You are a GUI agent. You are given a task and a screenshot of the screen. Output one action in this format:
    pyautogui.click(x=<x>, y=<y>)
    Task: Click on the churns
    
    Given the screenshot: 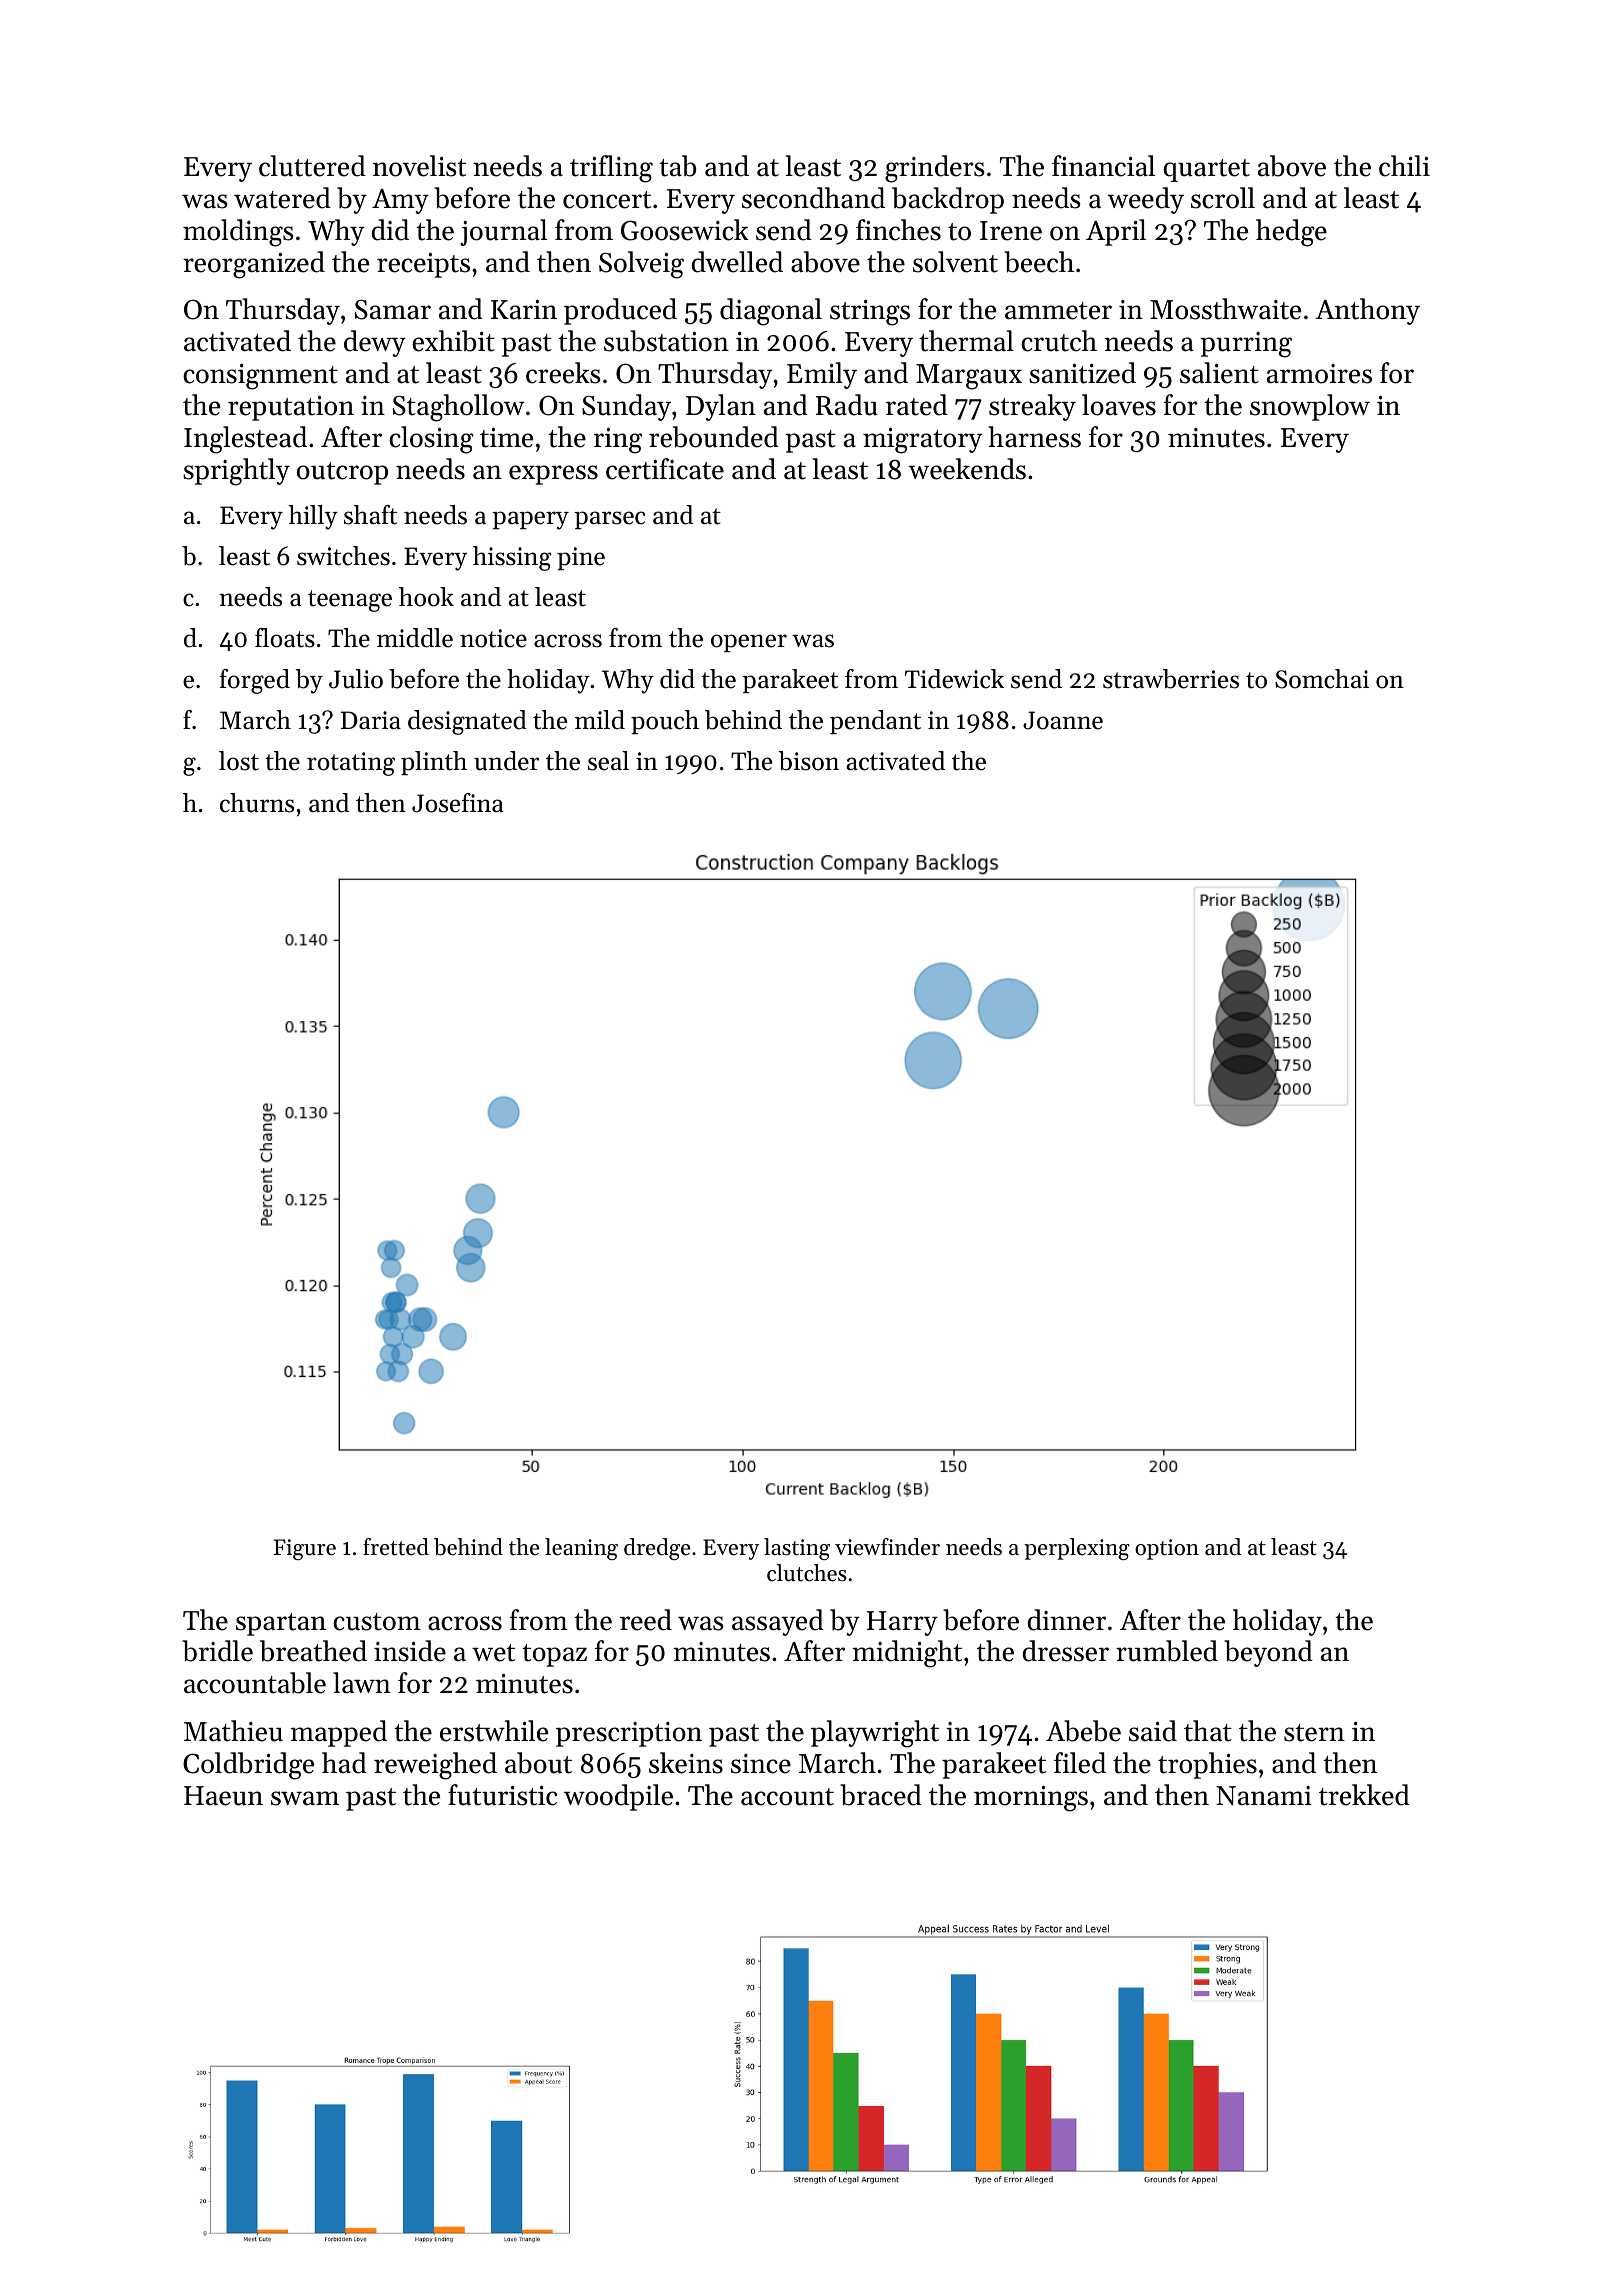 What is the action you would take?
    pyautogui.click(x=257, y=803)
